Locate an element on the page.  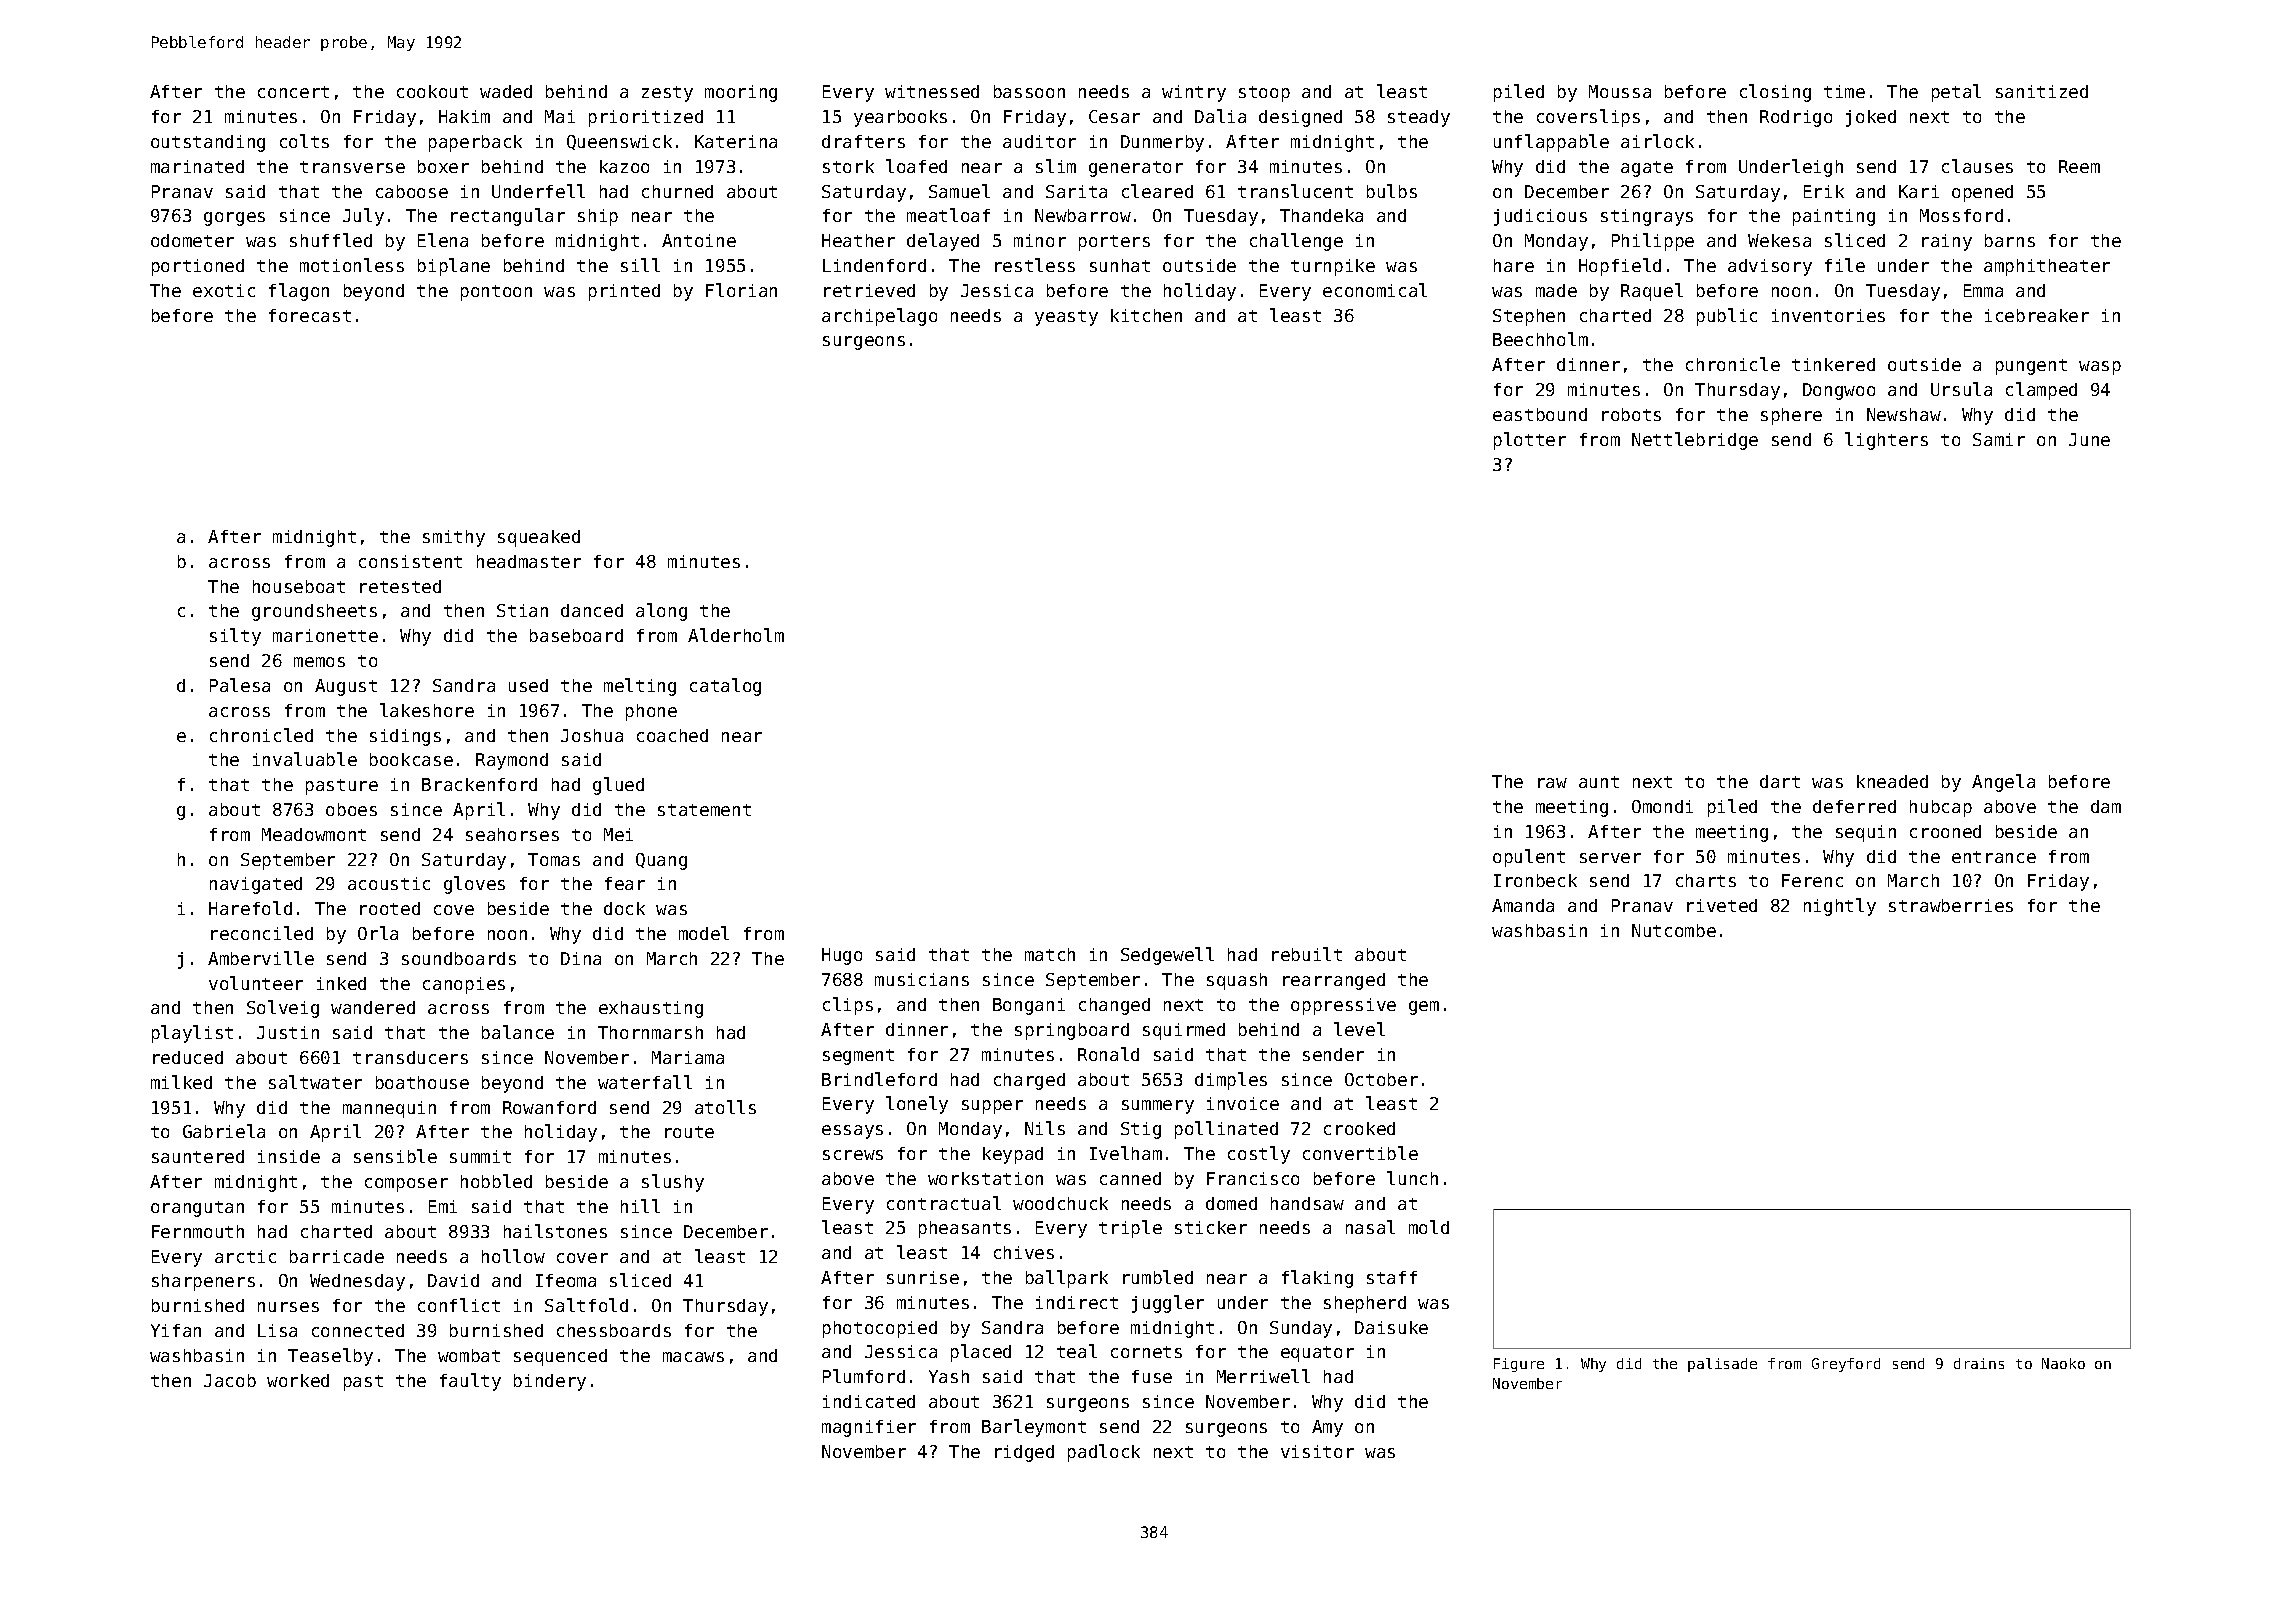
inked is located at coordinates (341, 983).
